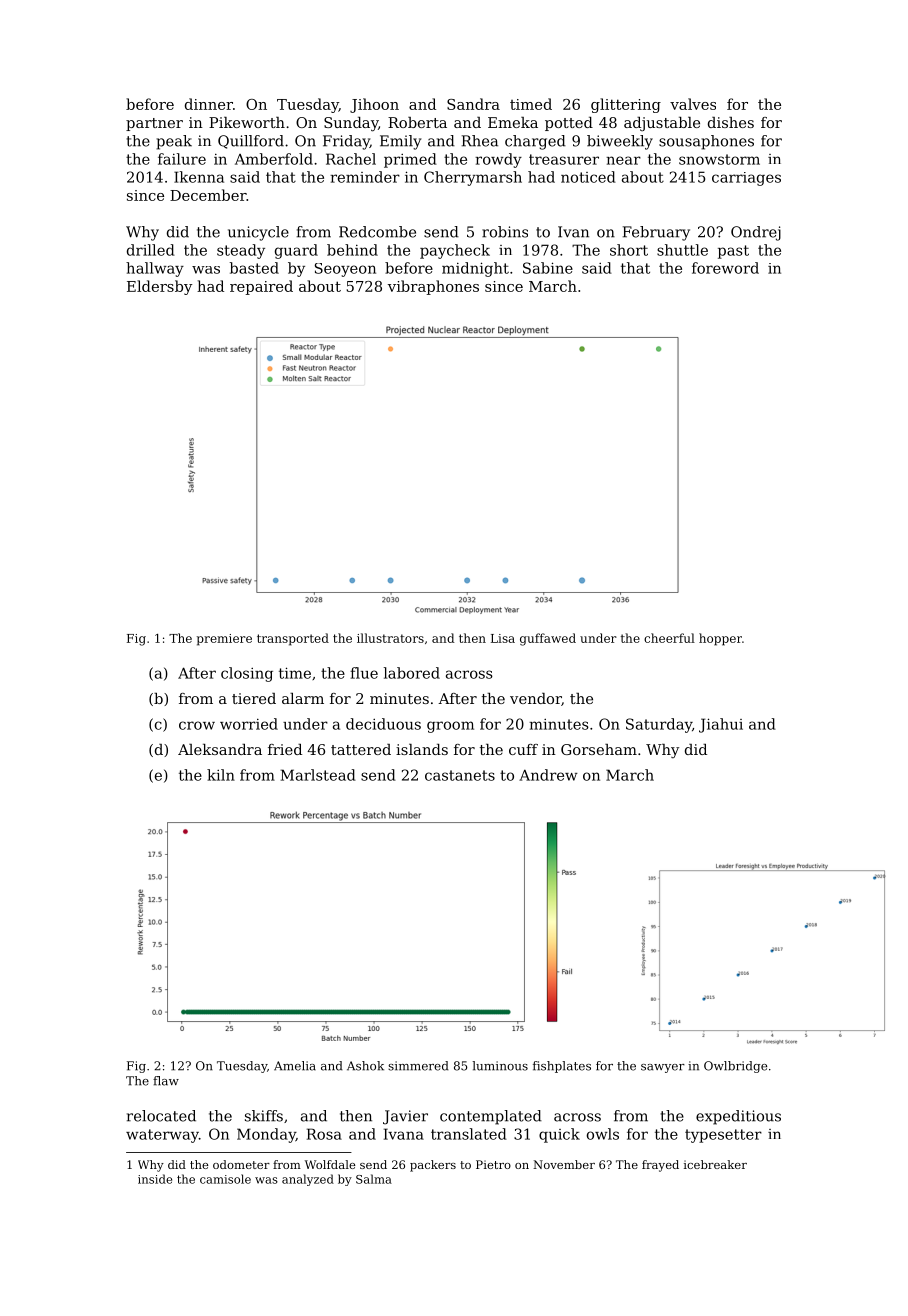  What do you see at coordinates (669, 638) in the screenshot?
I see `cheerful` at bounding box center [669, 638].
